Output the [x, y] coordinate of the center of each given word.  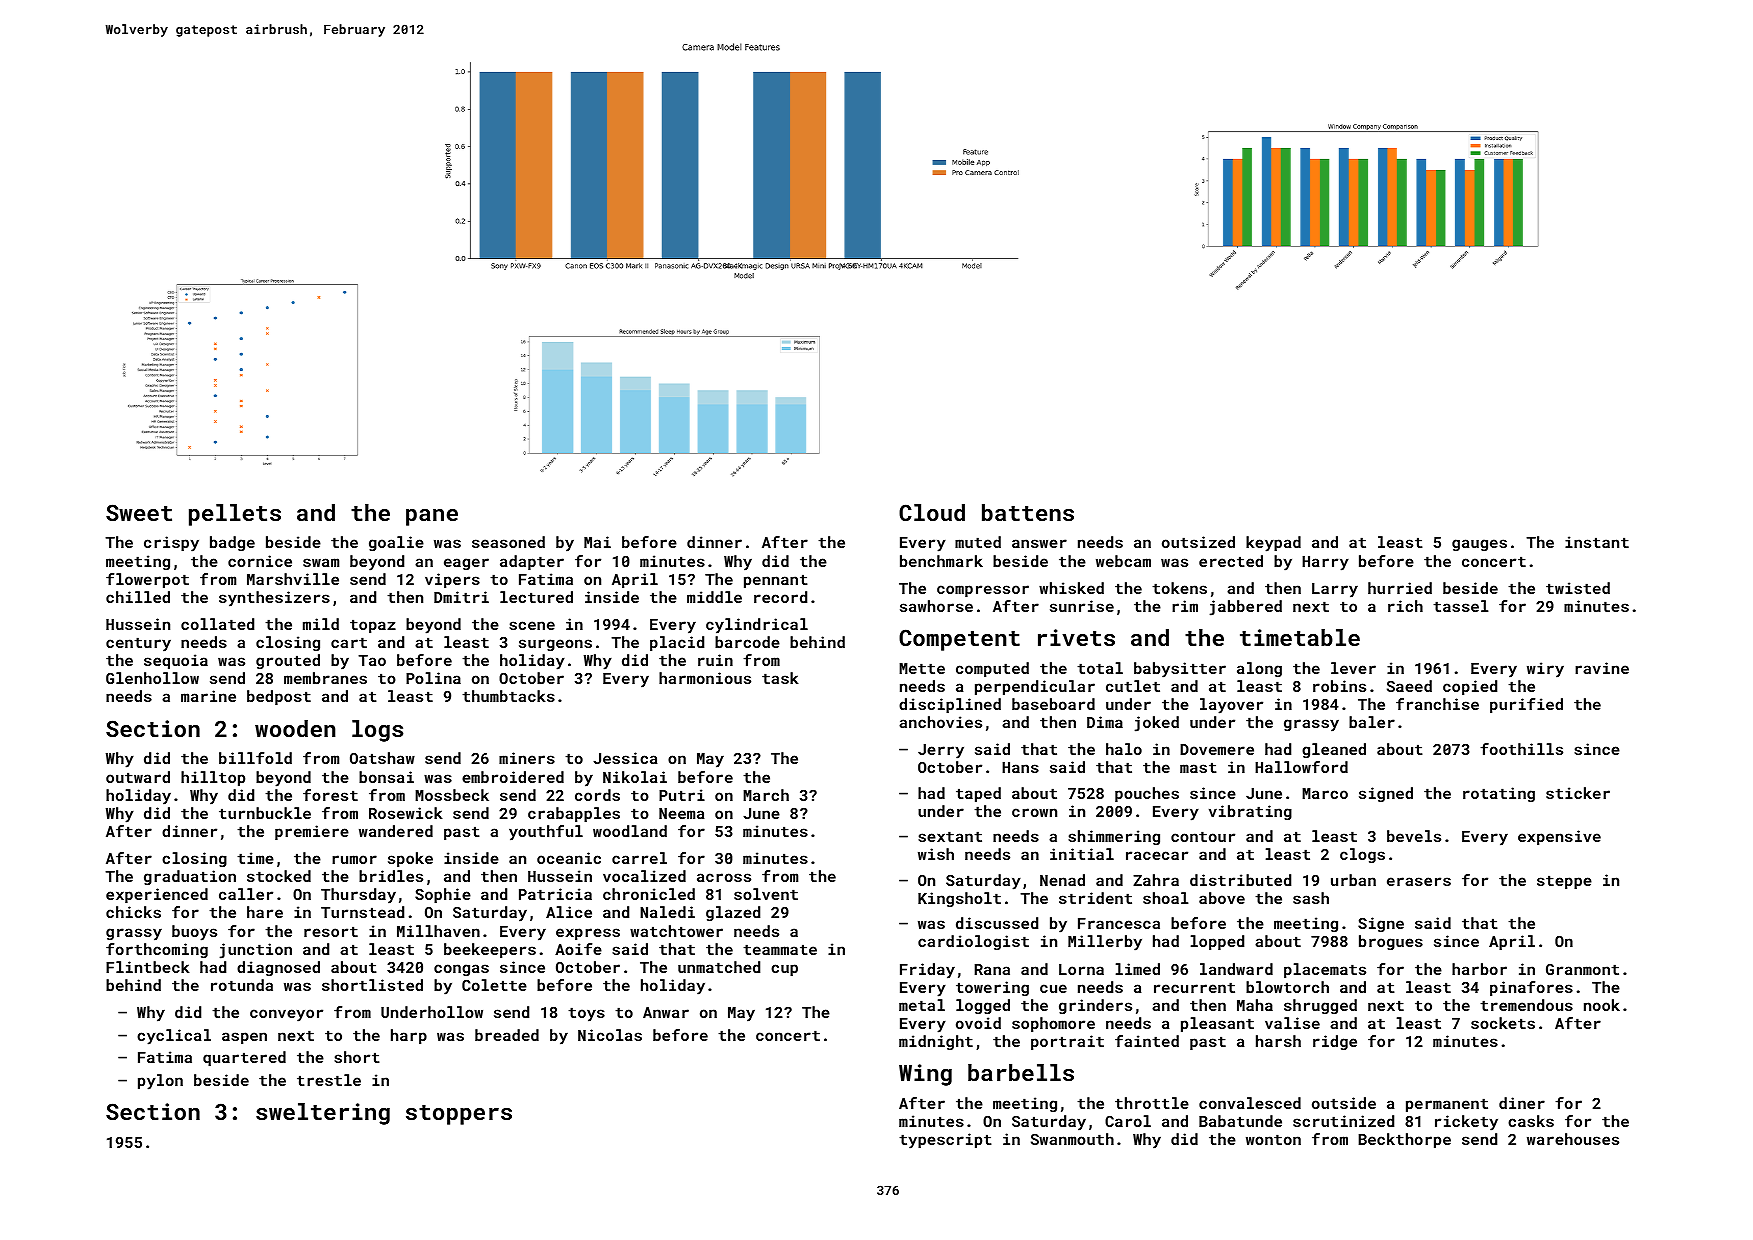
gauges [1479, 545]
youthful [546, 833]
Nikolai [635, 777]
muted [978, 542]
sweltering [323, 1114]
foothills [1521, 749]
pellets [235, 515]
